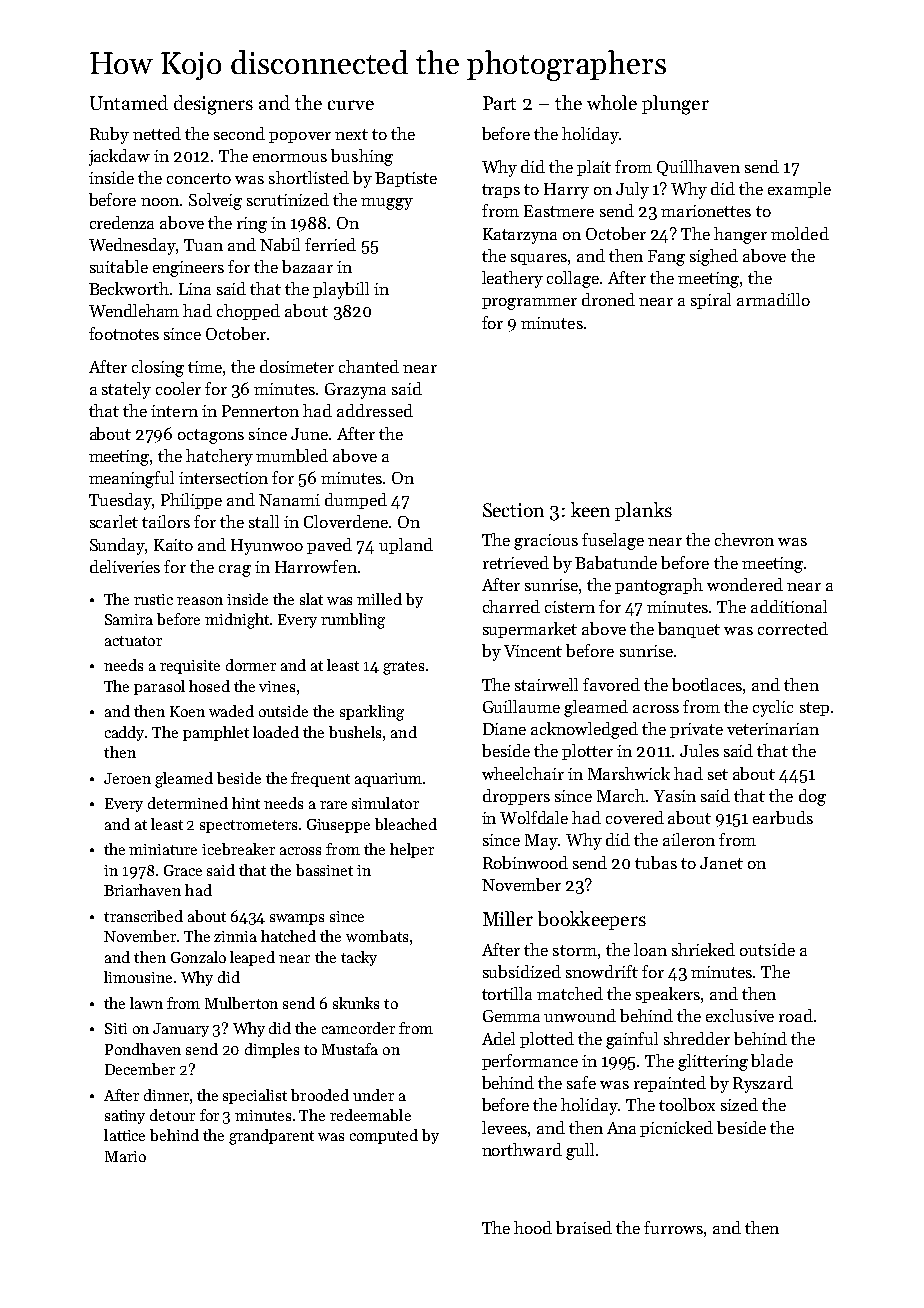 Image resolution: width=924 pixels, height=1308 pixels. I want to click on Ryszard, so click(763, 1084).
